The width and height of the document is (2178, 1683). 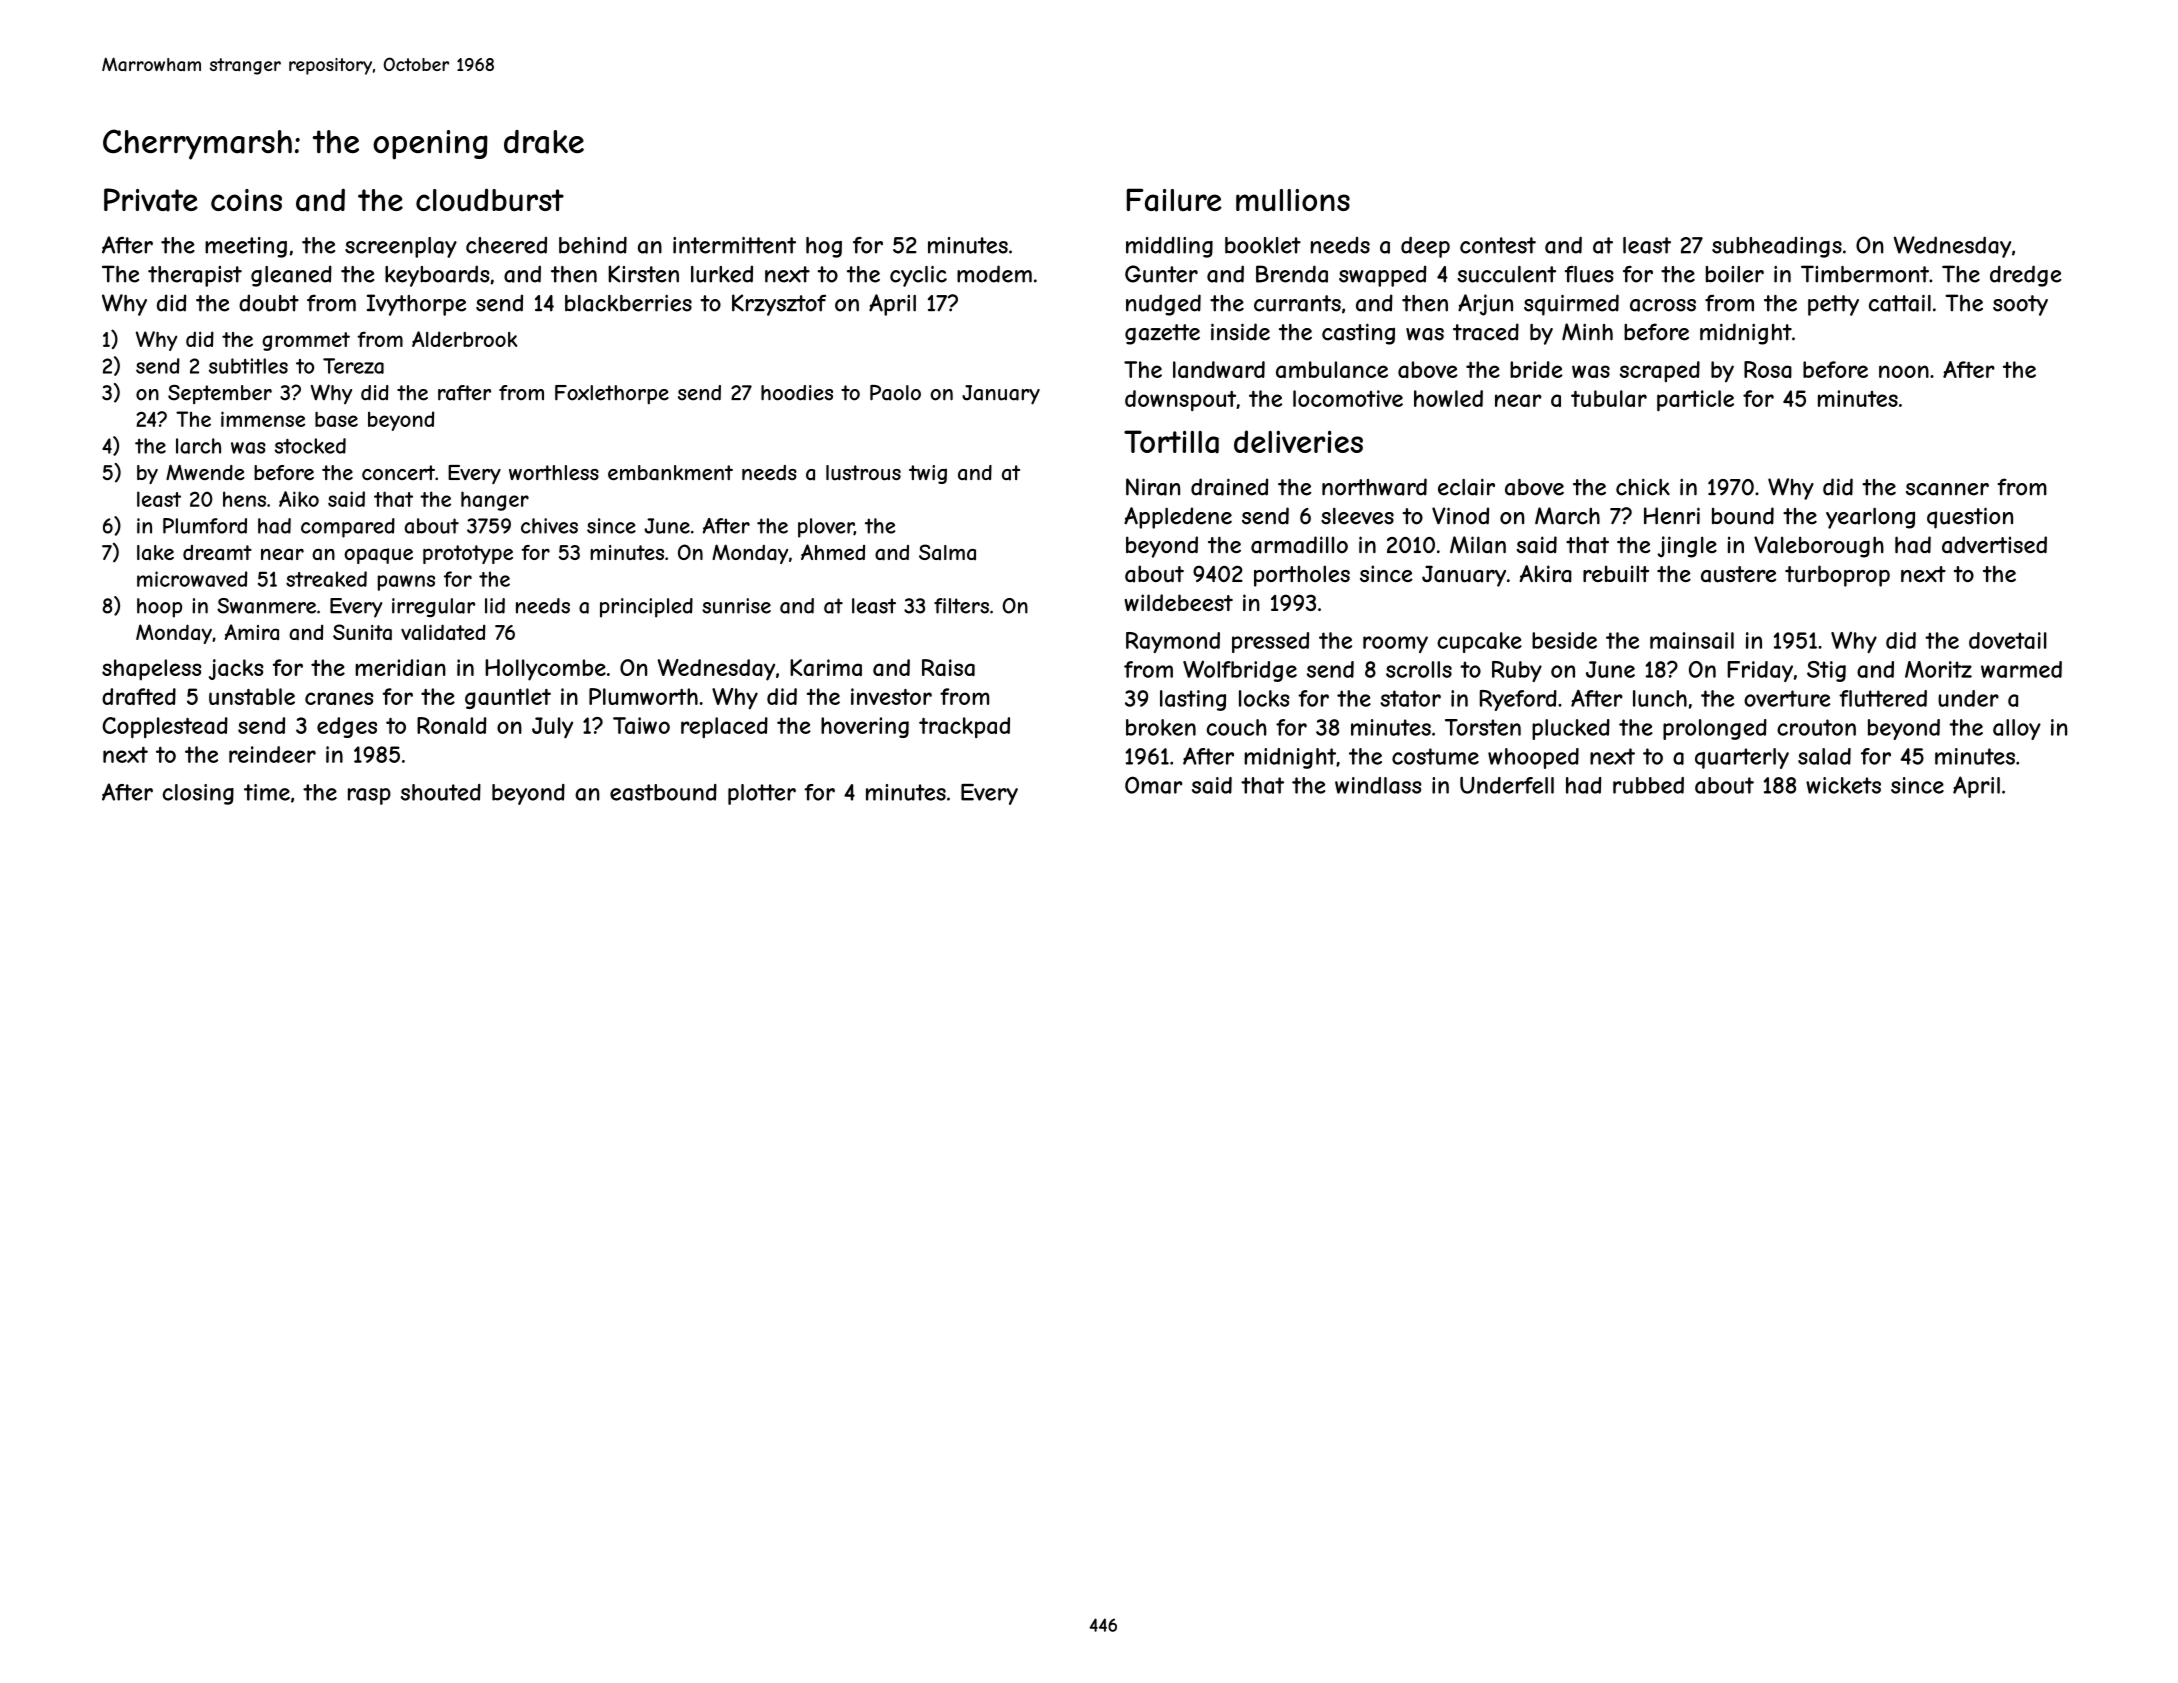 I want to click on shouted, so click(x=441, y=792).
